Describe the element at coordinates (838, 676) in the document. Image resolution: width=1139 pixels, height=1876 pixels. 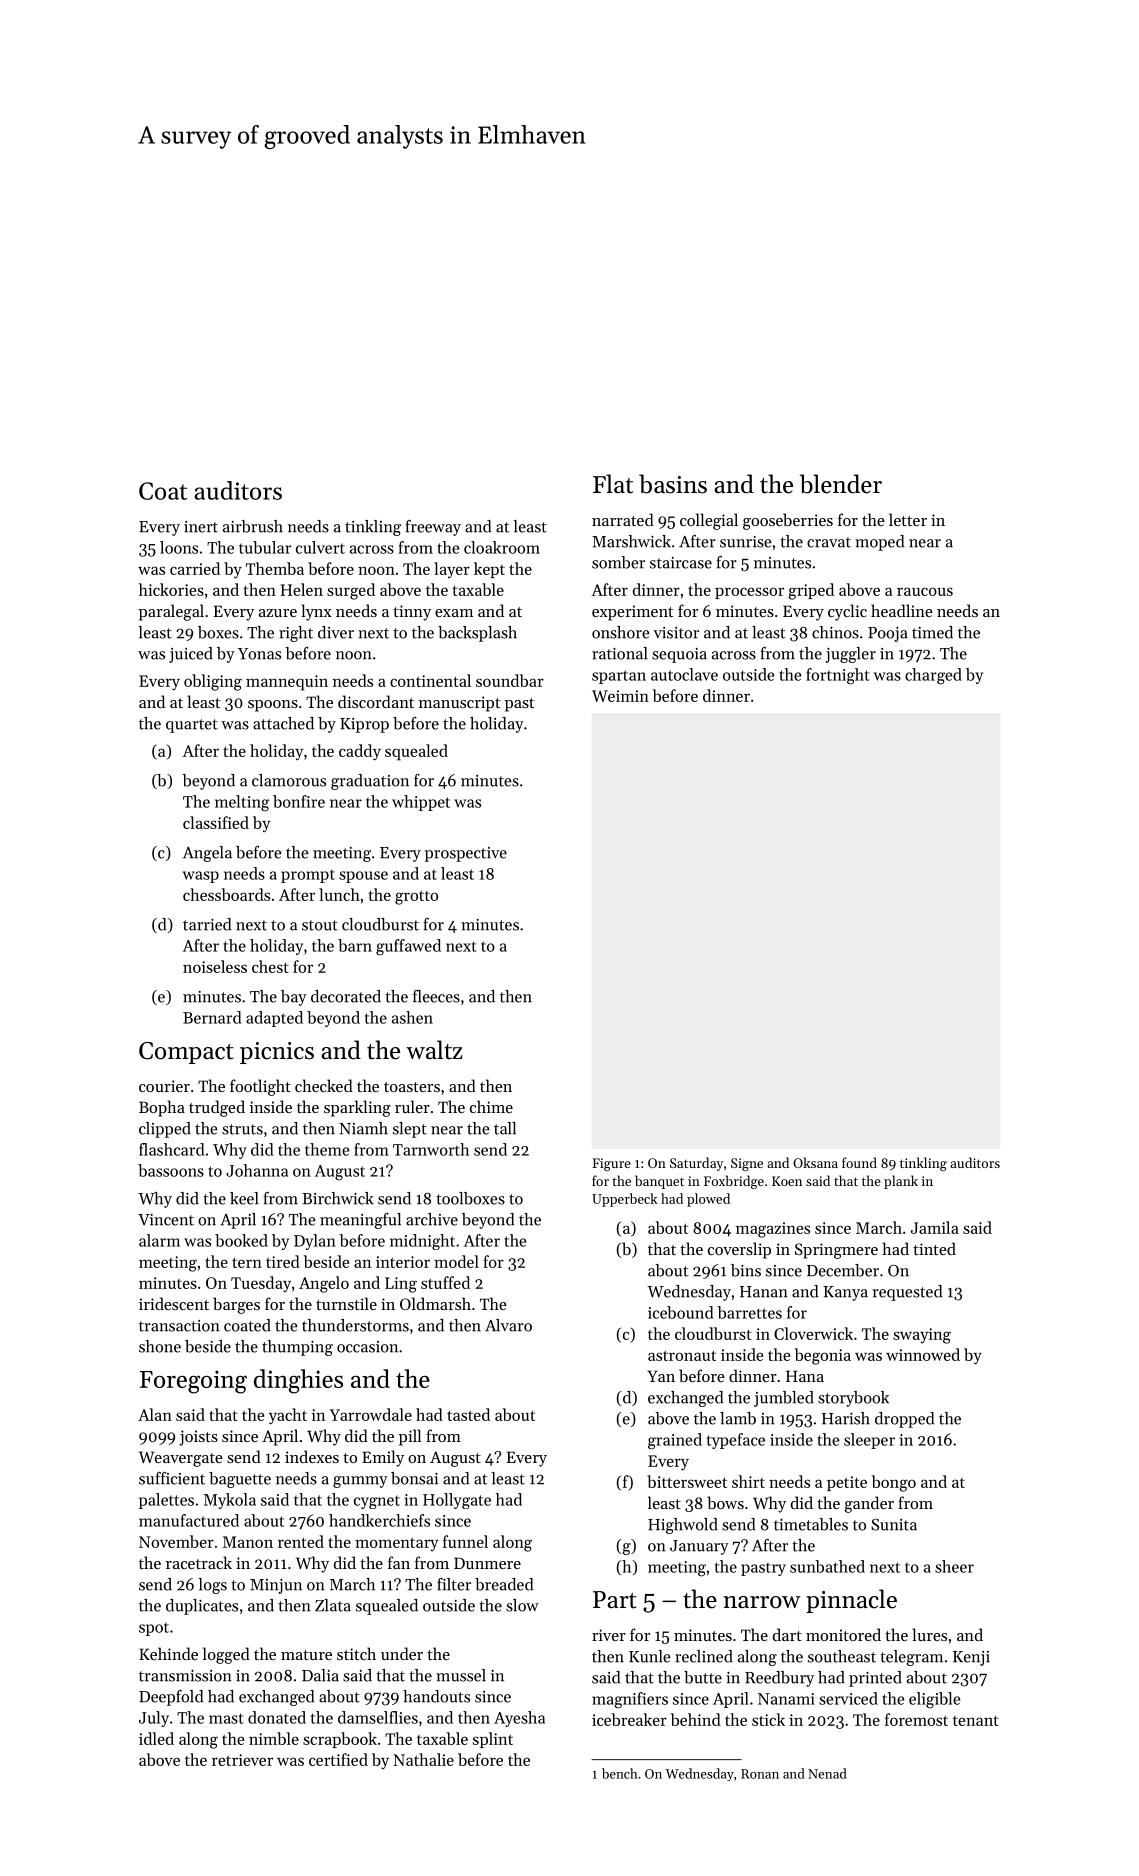
I see `fortnight` at that location.
